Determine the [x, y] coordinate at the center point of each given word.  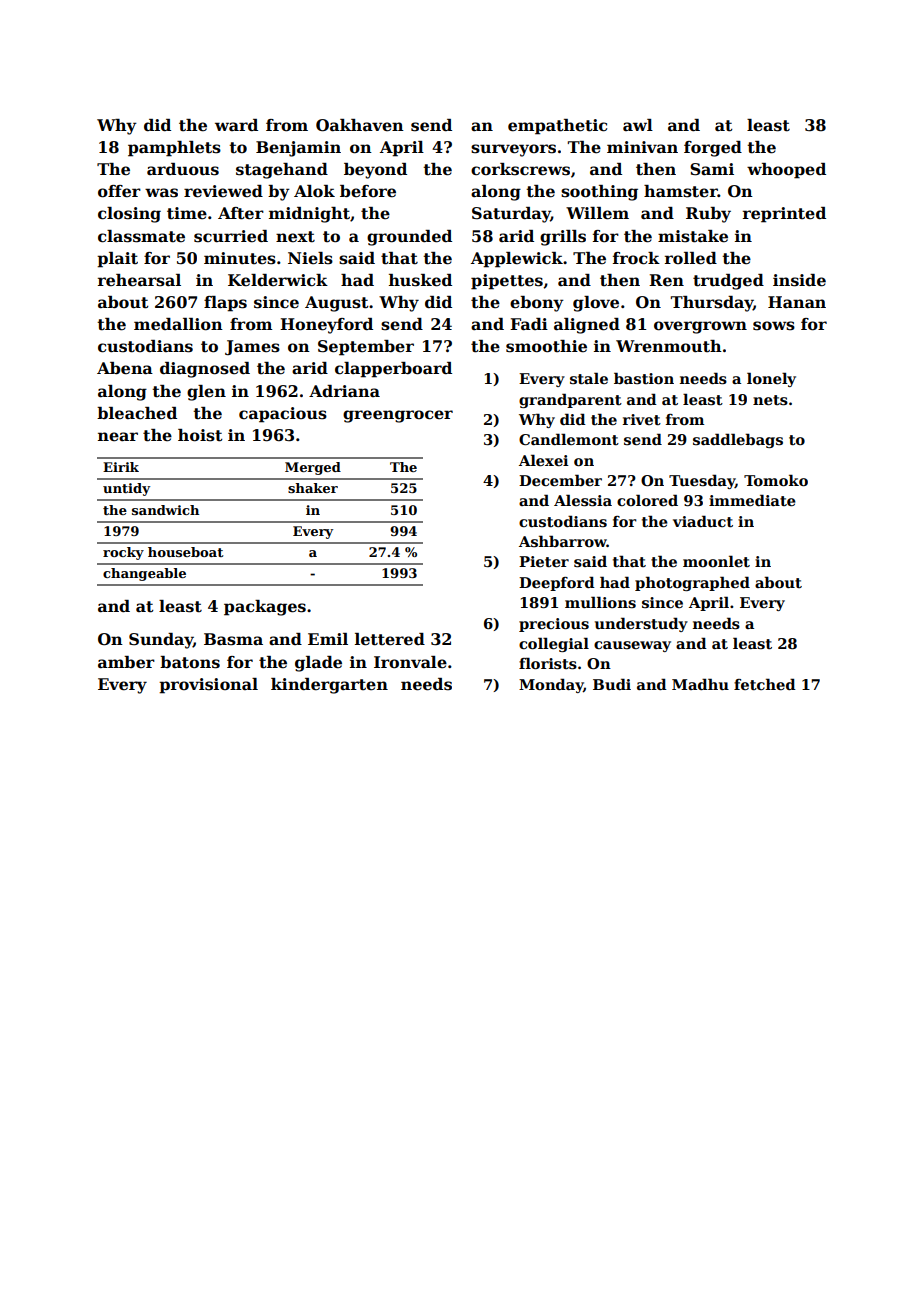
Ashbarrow [563, 541]
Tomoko [776, 480]
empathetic [557, 127]
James [252, 347]
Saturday [511, 215]
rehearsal [139, 280]
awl [638, 125]
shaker [313, 488]
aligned [587, 326]
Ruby [708, 215]
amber [126, 662]
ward [236, 125]
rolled [691, 258]
